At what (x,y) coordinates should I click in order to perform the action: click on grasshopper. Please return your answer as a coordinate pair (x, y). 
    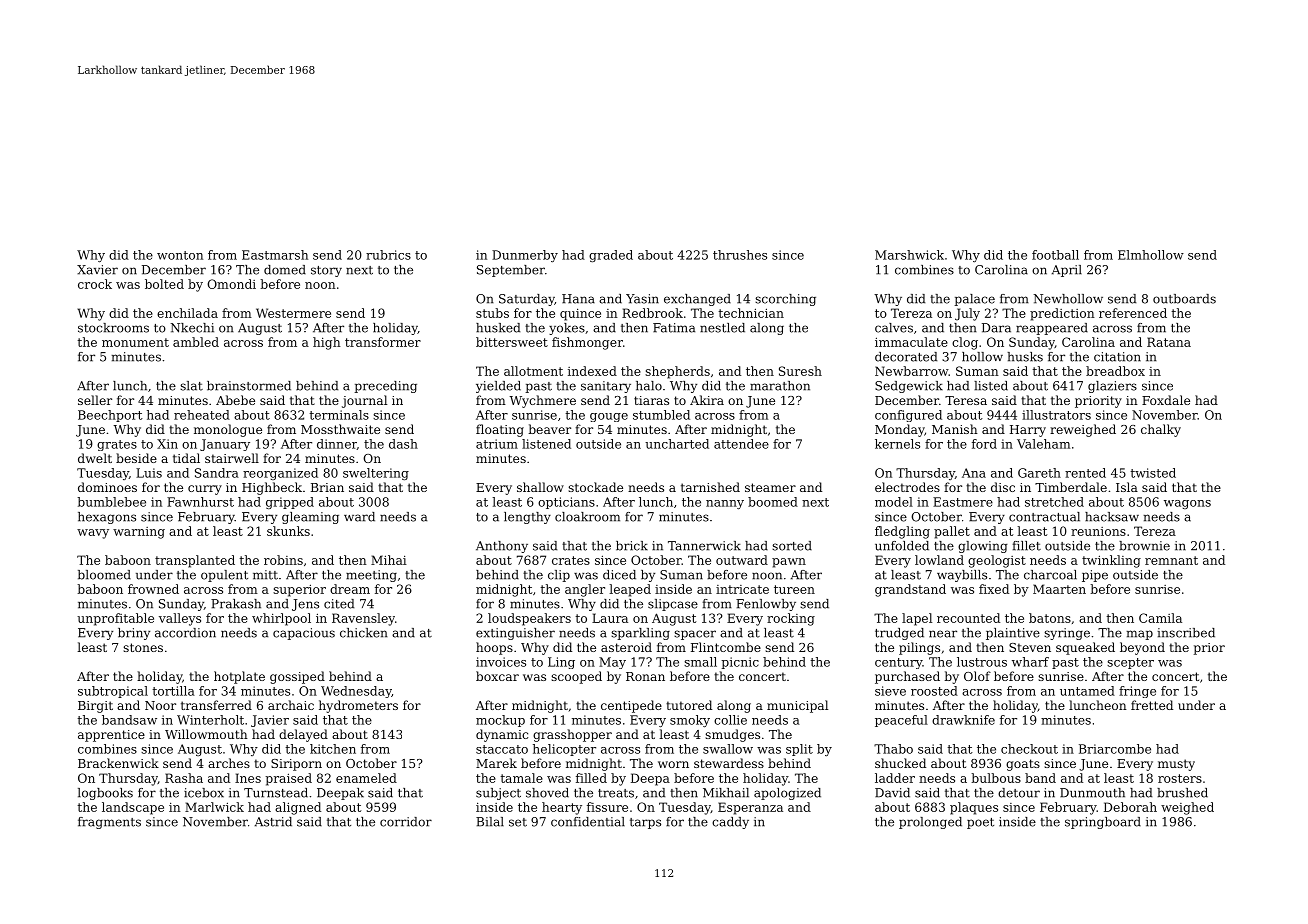
    Looking at the image, I should click on (572, 735).
